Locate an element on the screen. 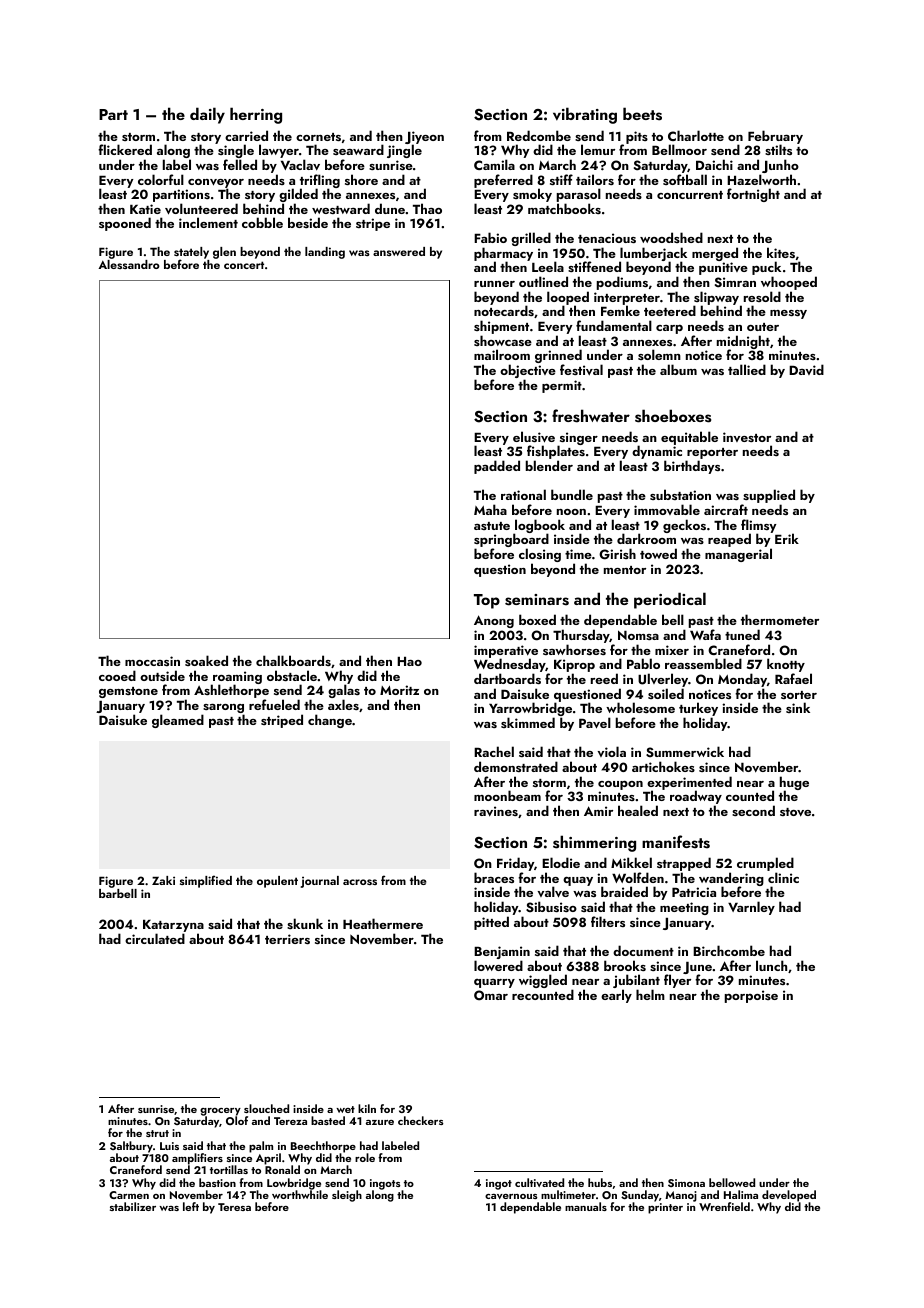  gleamed is located at coordinates (178, 721).
